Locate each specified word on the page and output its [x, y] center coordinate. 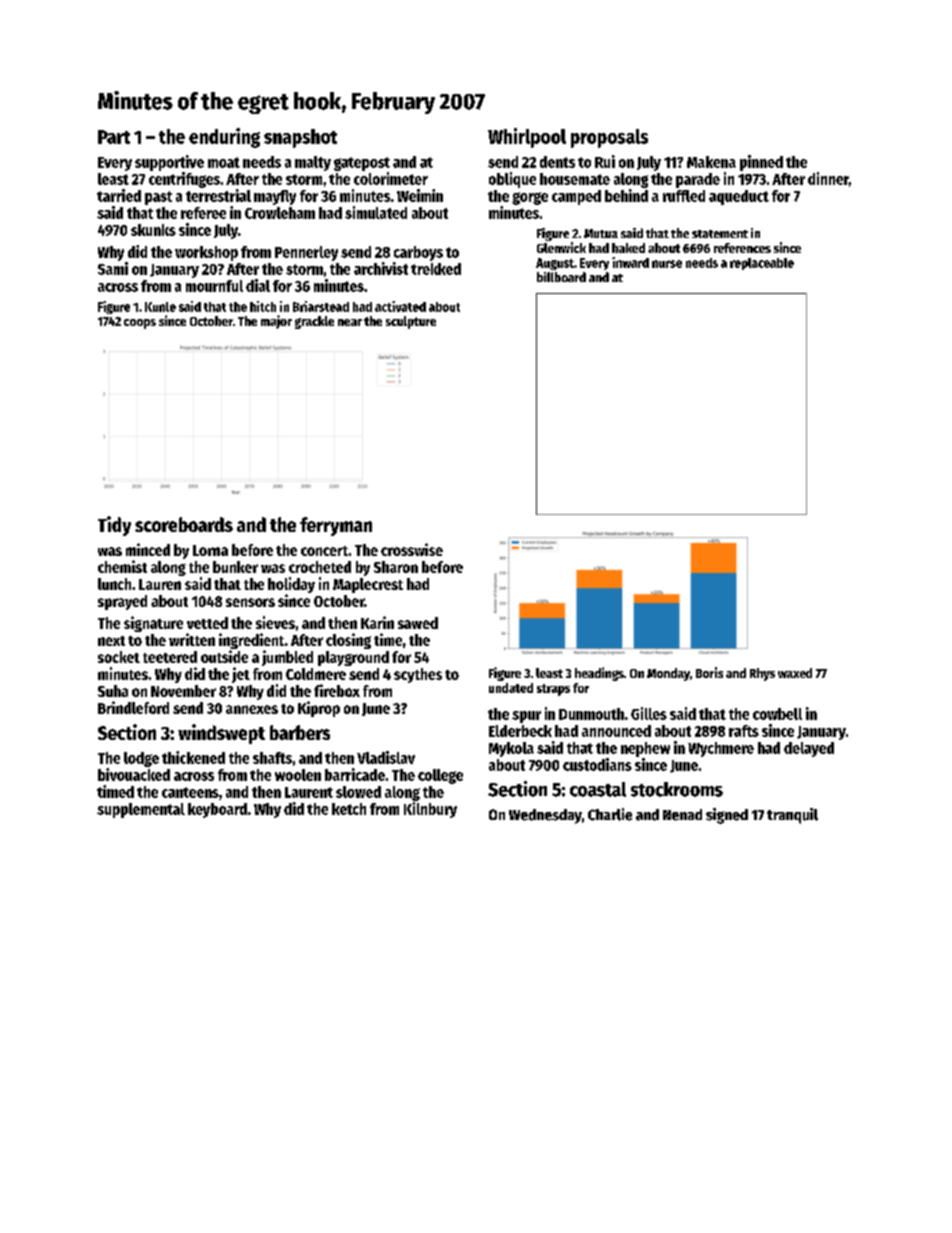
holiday [291, 585]
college [440, 776]
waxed [795, 673]
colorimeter [391, 178]
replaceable [762, 264]
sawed [418, 623]
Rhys [762, 674]
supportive [169, 163]
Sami [113, 268]
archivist [381, 268]
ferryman [336, 526]
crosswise [412, 549]
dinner [828, 178]
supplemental [141, 810]
